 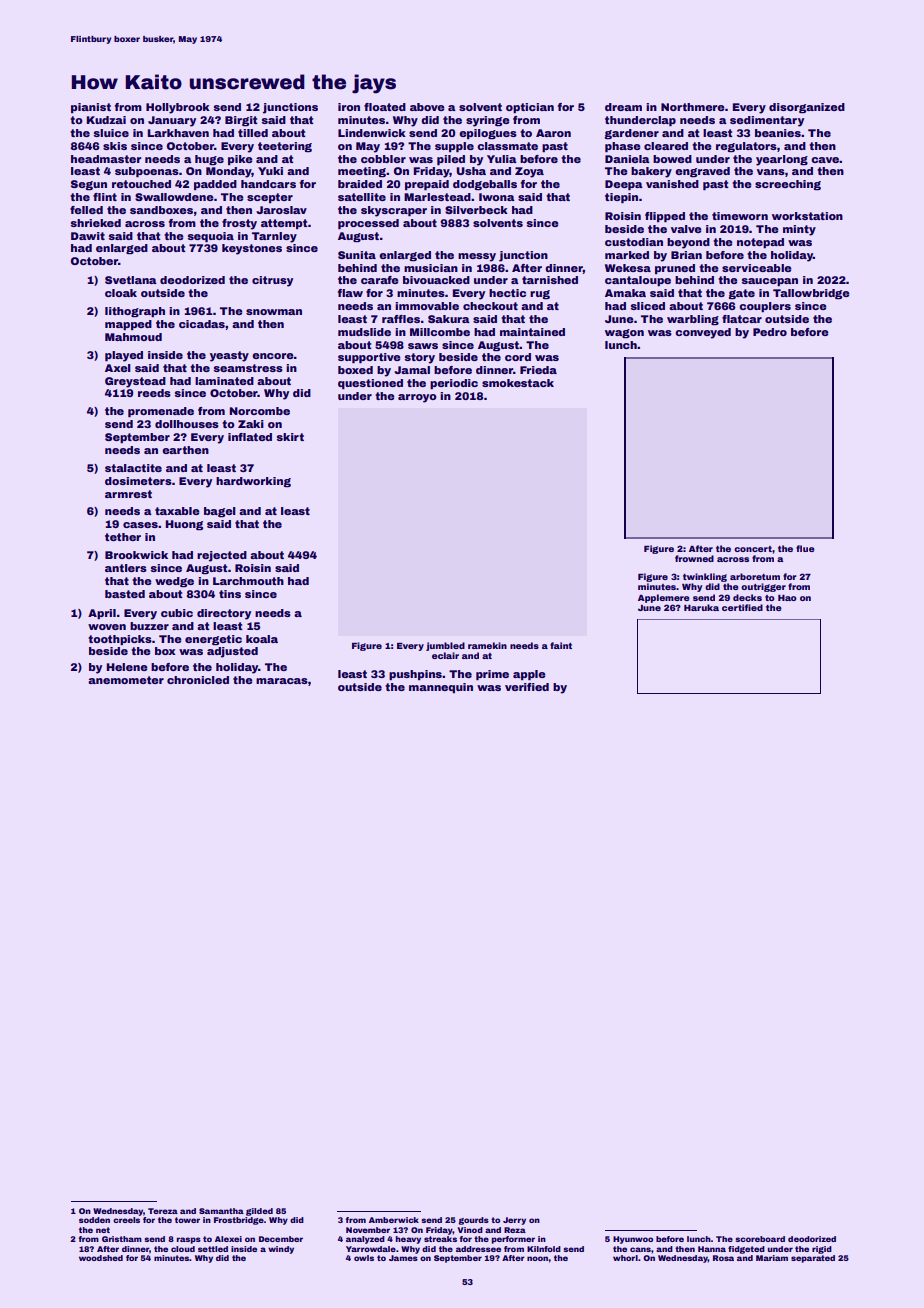 What do you see at coordinates (403, 1258) in the image?
I see `James` at bounding box center [403, 1258].
